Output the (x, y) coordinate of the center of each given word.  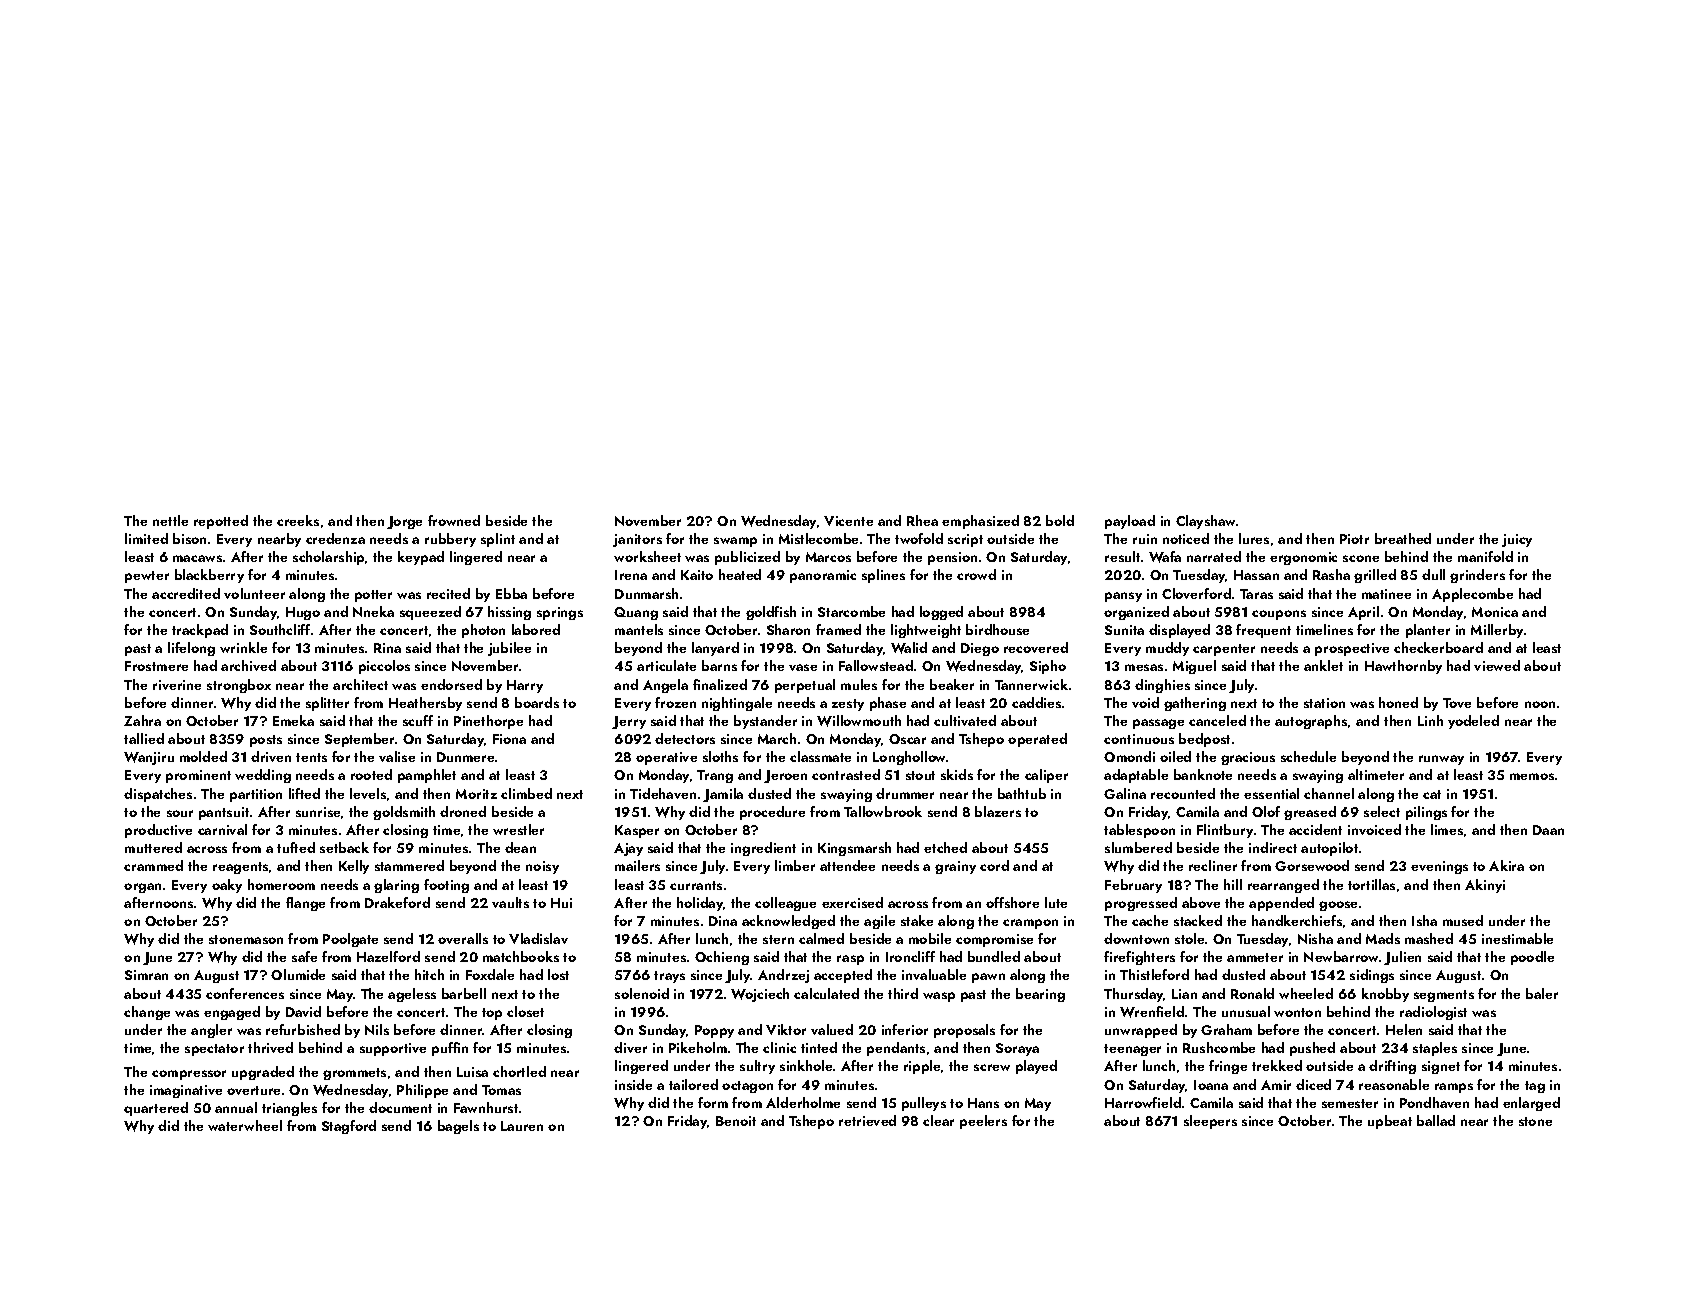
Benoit (736, 1121)
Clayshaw (1205, 522)
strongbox (239, 686)
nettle (170, 520)
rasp (850, 960)
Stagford (349, 1127)
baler (1542, 993)
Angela (665, 686)
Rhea (922, 520)
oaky (227, 886)
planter (1428, 631)
